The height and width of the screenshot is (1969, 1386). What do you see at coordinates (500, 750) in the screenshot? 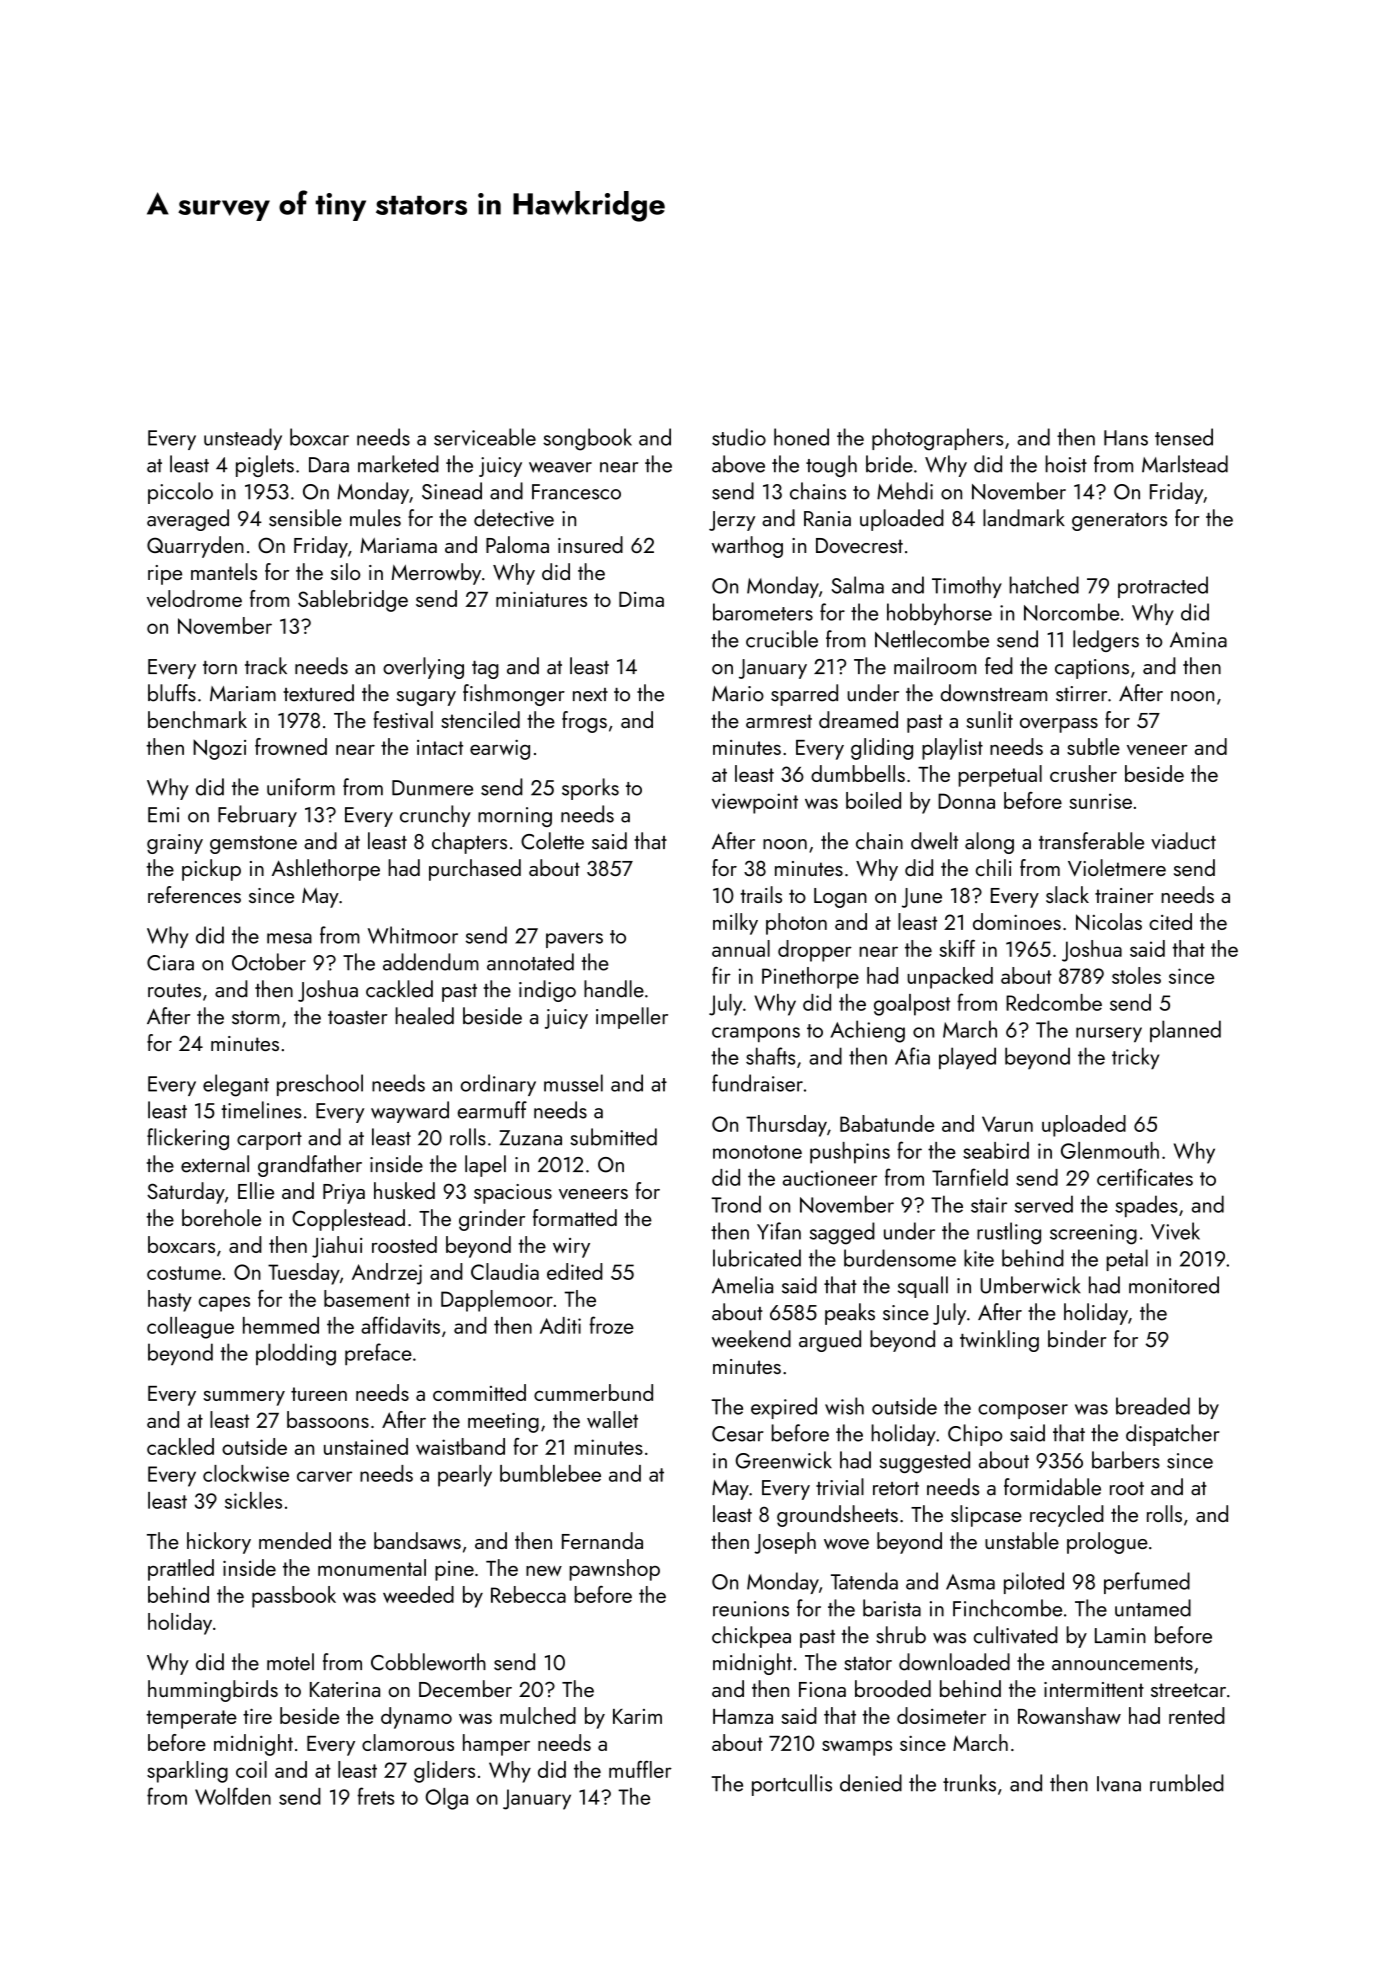
I see `earwig` at bounding box center [500, 750].
